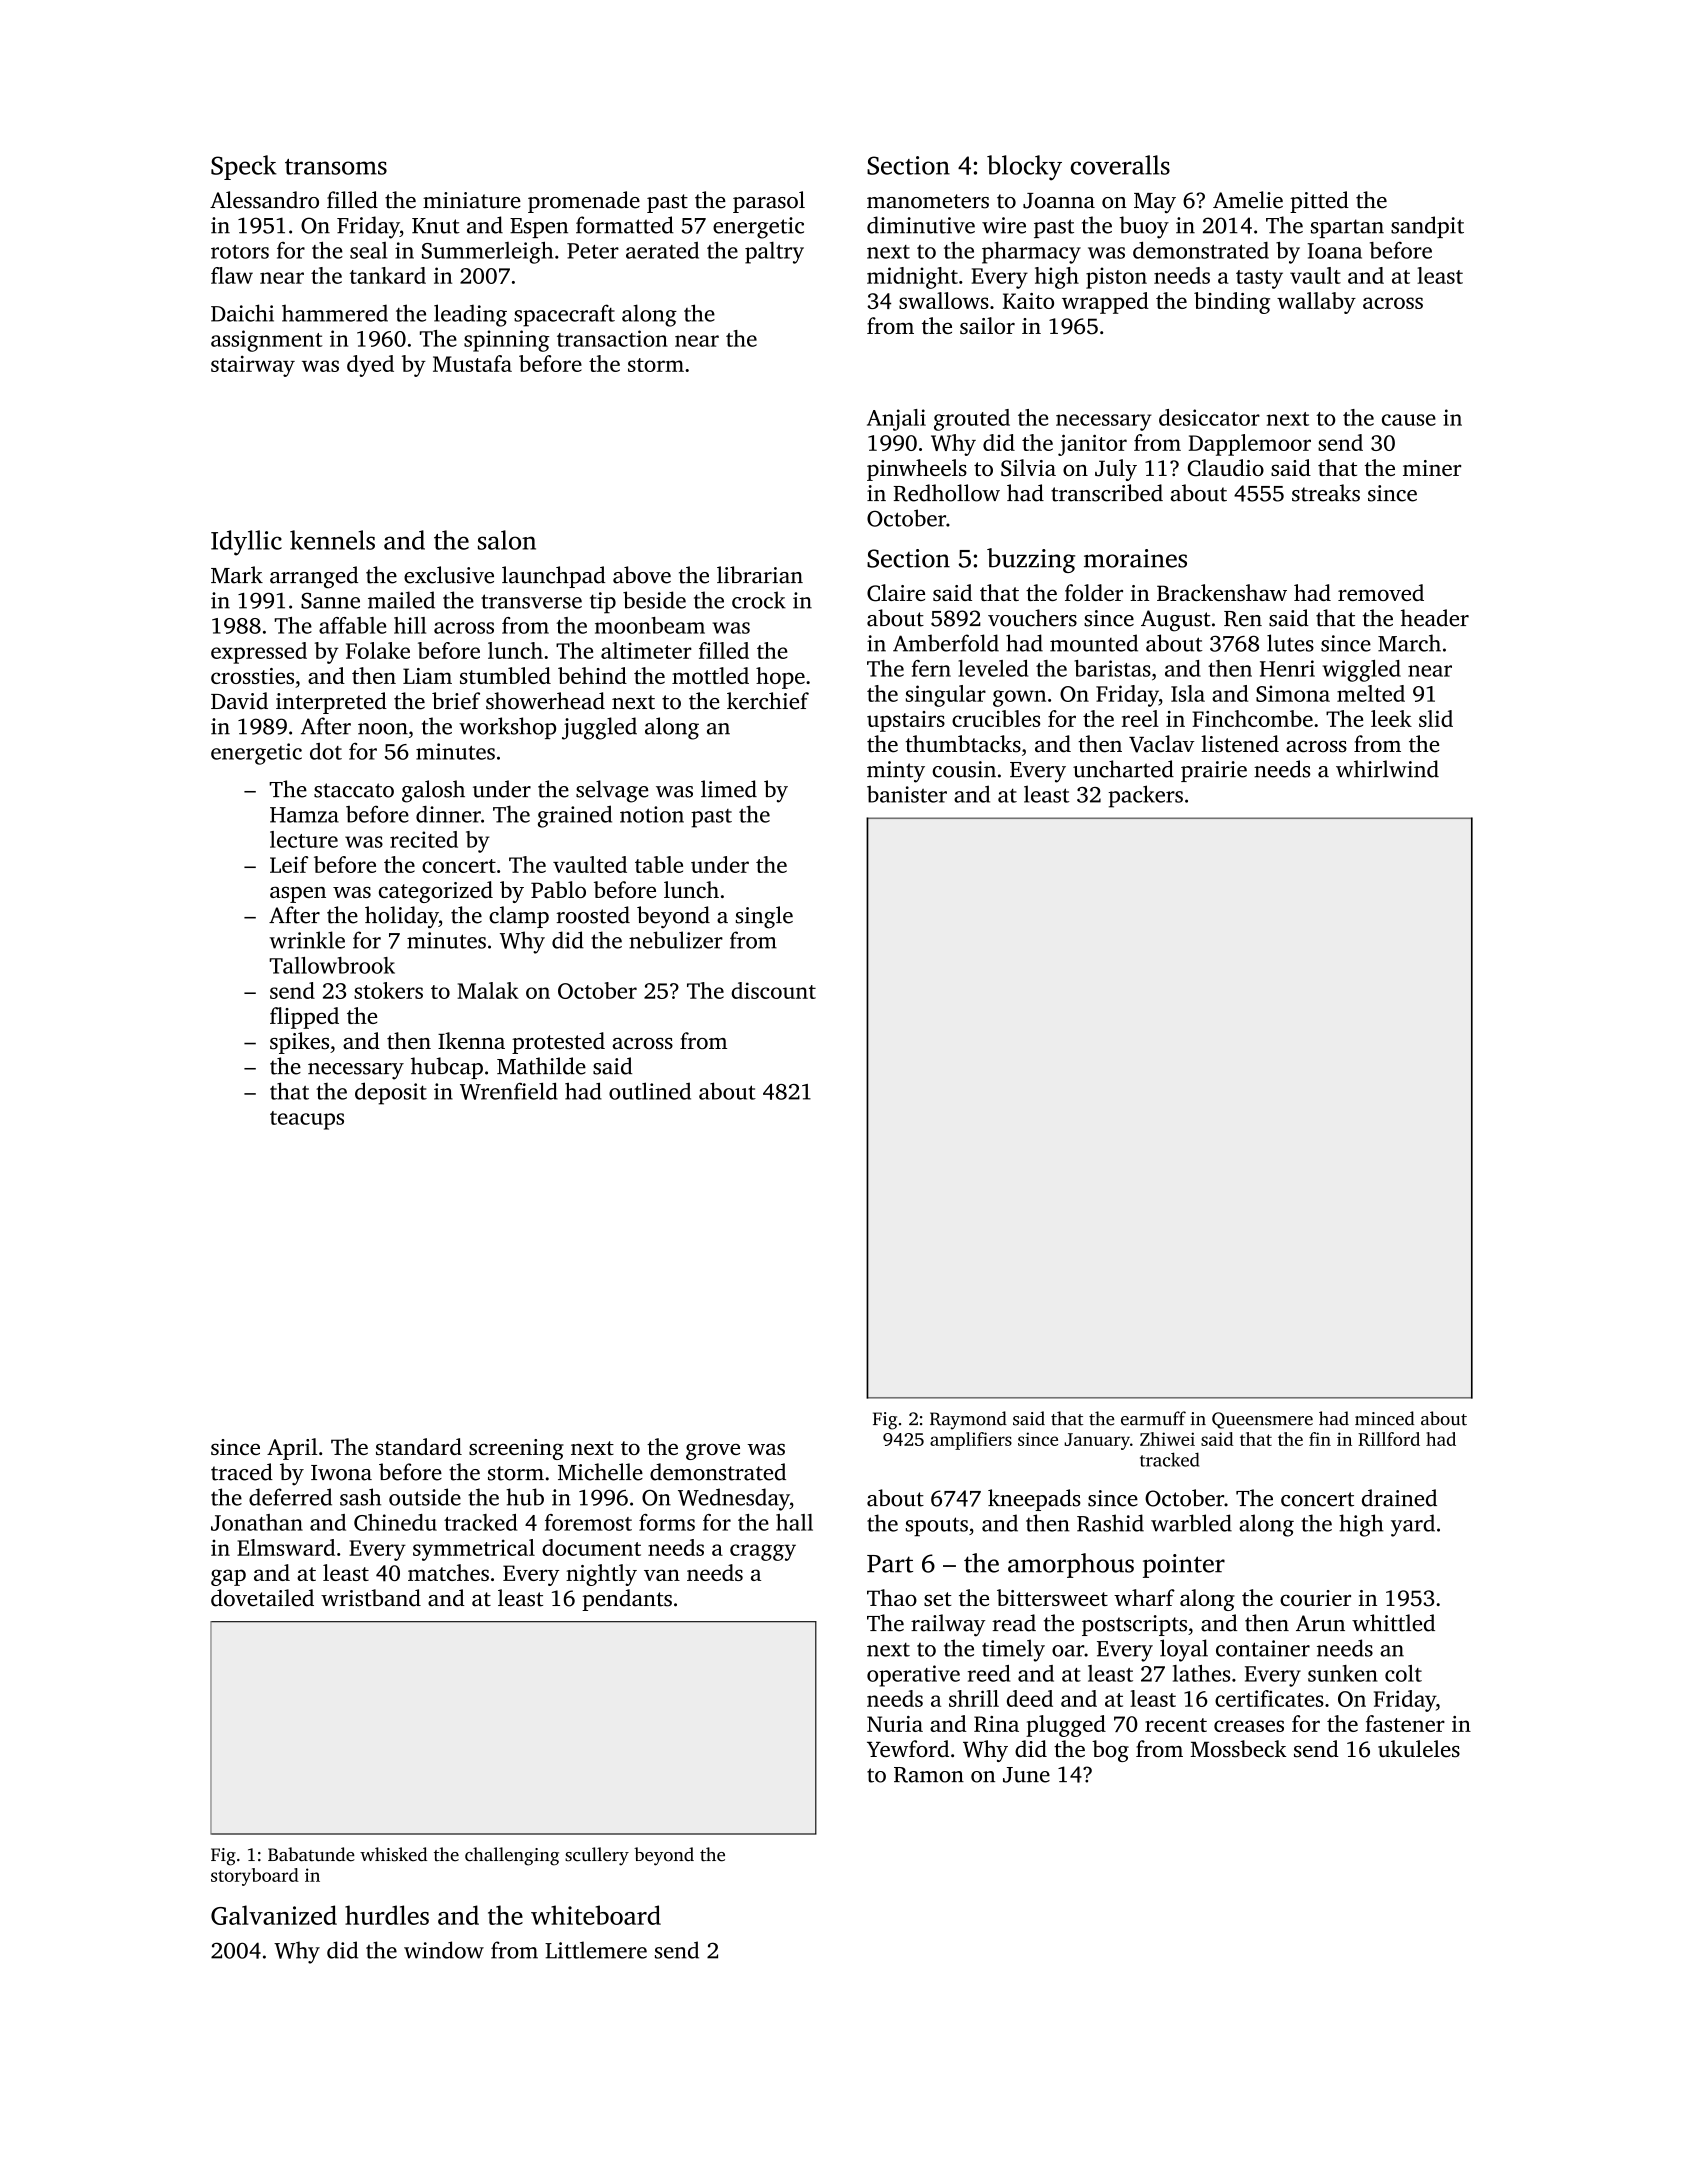  I want to click on Brackenshaw, so click(1222, 592).
